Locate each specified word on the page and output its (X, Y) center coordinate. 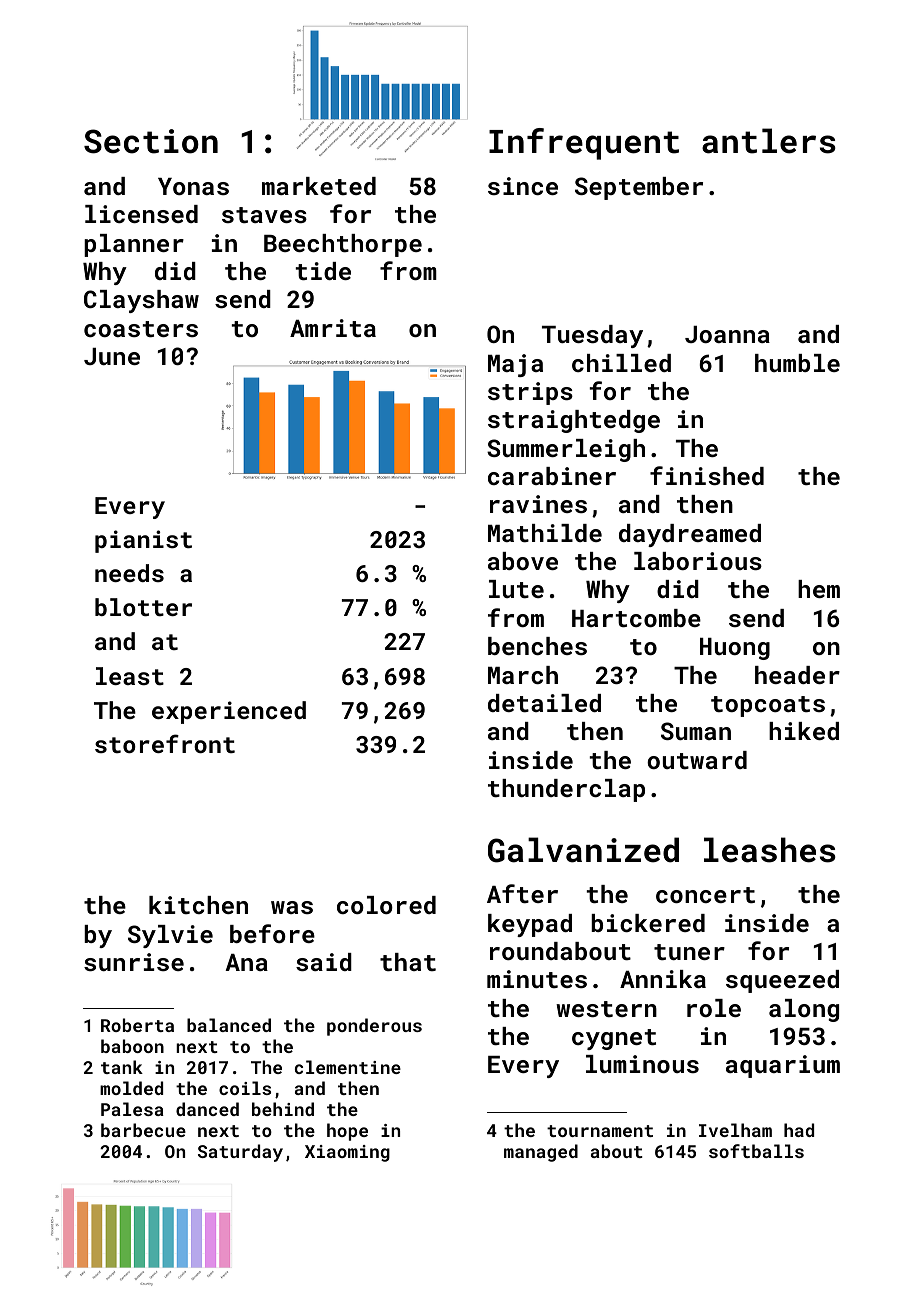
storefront (165, 743)
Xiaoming (347, 1153)
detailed (544, 703)
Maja (515, 365)
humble (797, 363)
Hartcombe (636, 618)
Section (151, 141)
